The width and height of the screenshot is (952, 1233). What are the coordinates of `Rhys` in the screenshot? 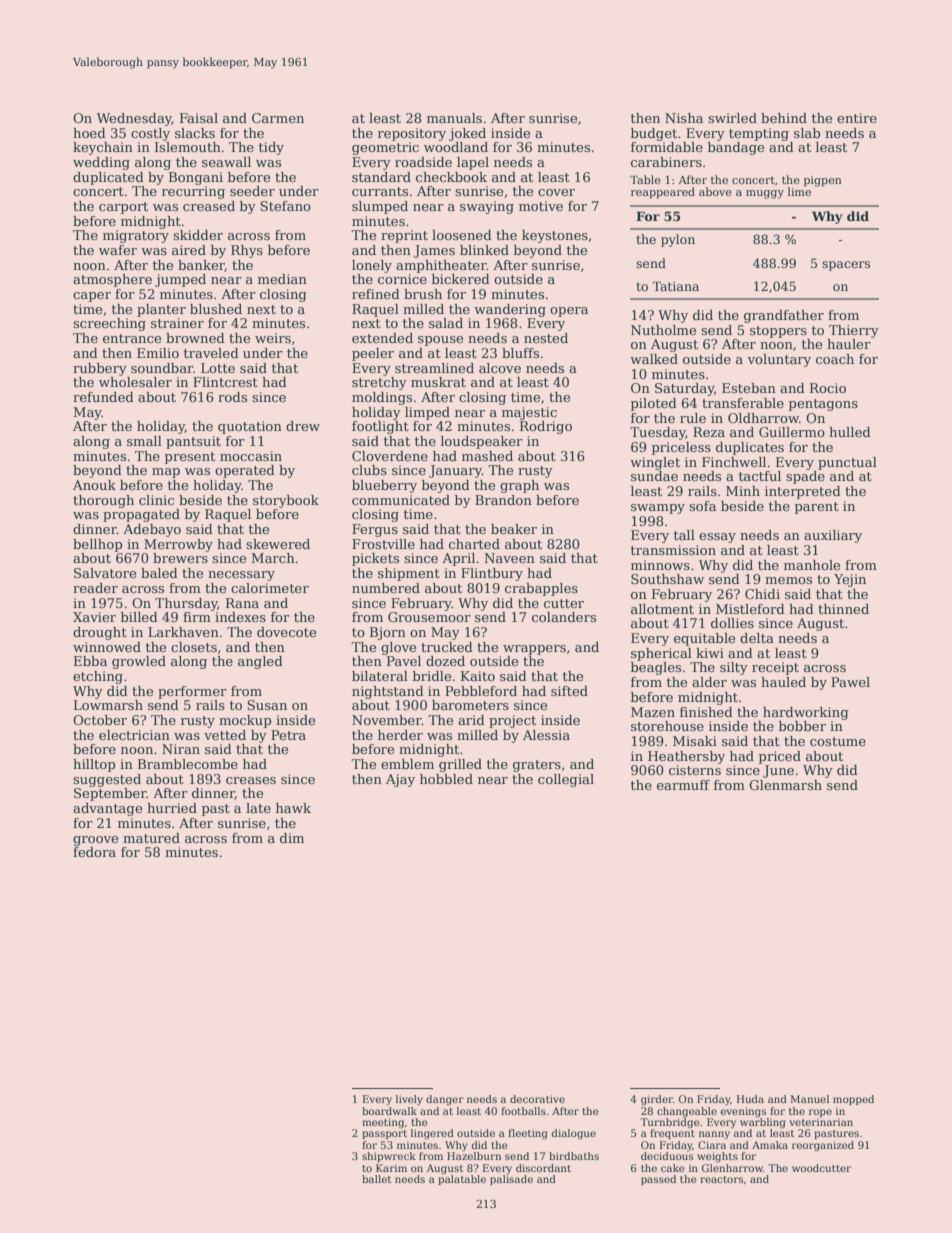 It's located at (247, 251).
